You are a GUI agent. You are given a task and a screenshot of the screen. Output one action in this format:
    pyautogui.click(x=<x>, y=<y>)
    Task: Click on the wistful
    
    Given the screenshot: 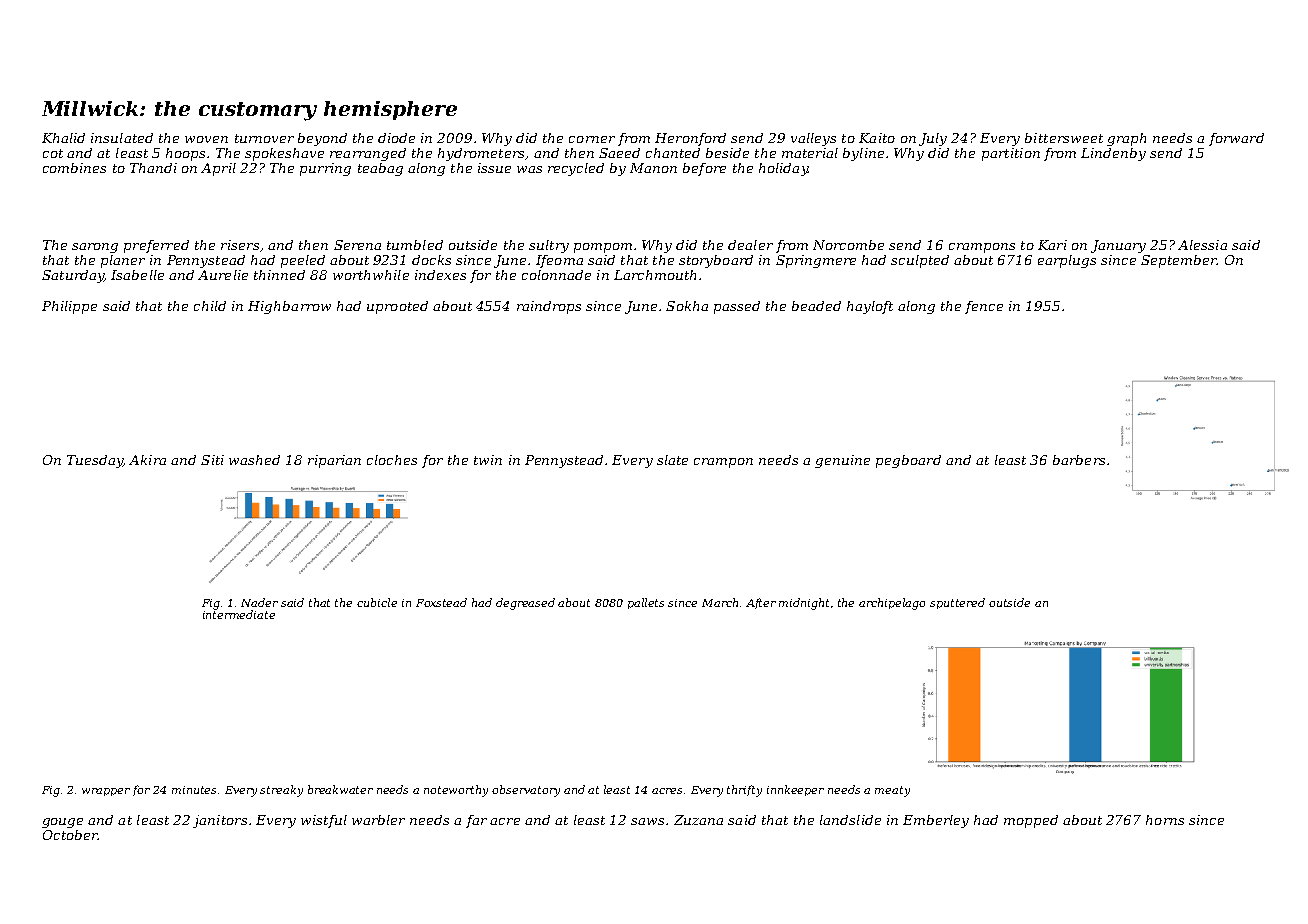 What is the action you would take?
    pyautogui.click(x=324, y=821)
